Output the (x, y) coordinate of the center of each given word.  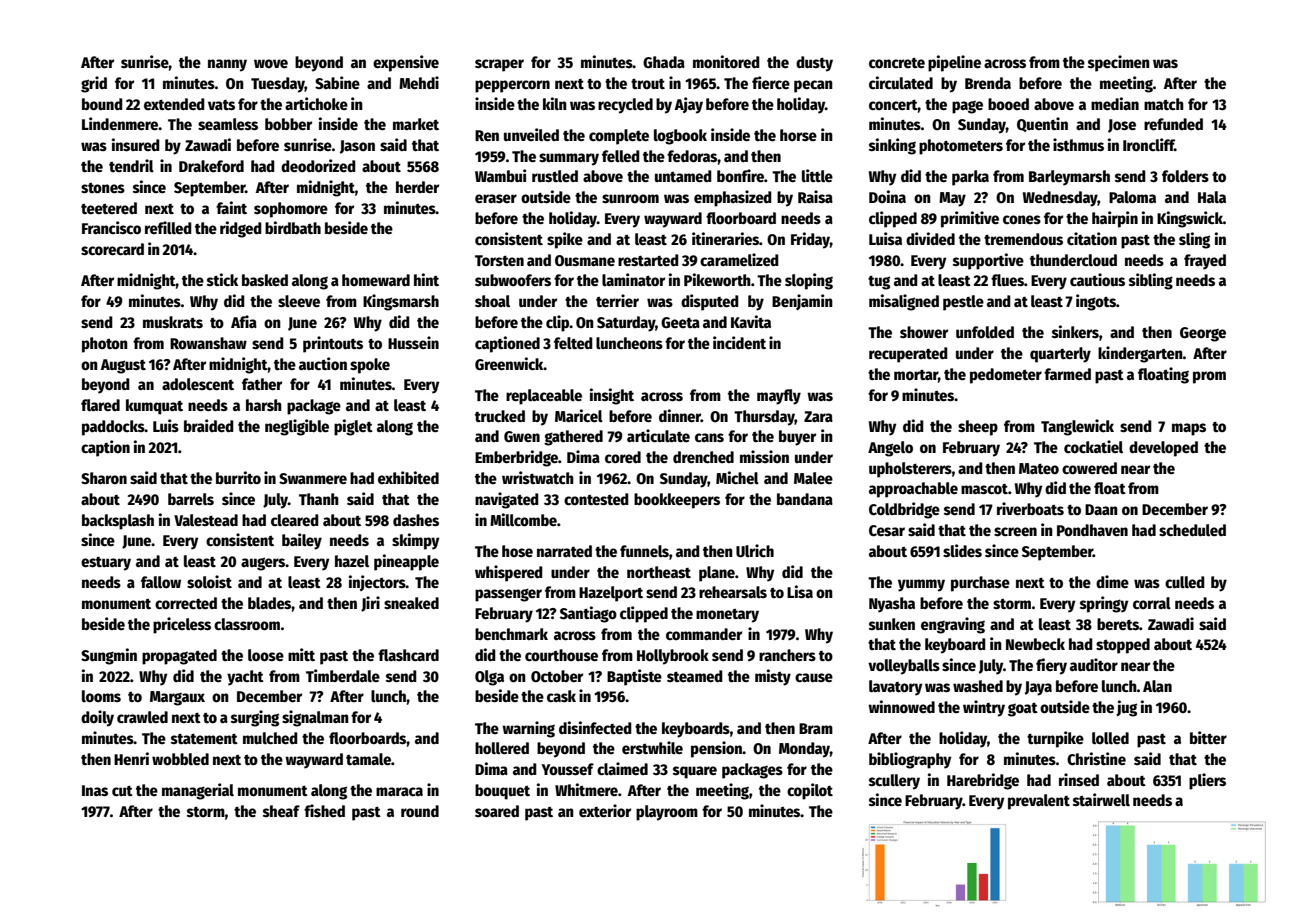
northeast (659, 572)
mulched (270, 738)
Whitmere (586, 789)
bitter (1208, 737)
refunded (1173, 124)
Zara (818, 416)
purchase (980, 584)
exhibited (408, 477)
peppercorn (512, 86)
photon (105, 345)
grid (94, 84)
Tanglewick (1077, 427)
